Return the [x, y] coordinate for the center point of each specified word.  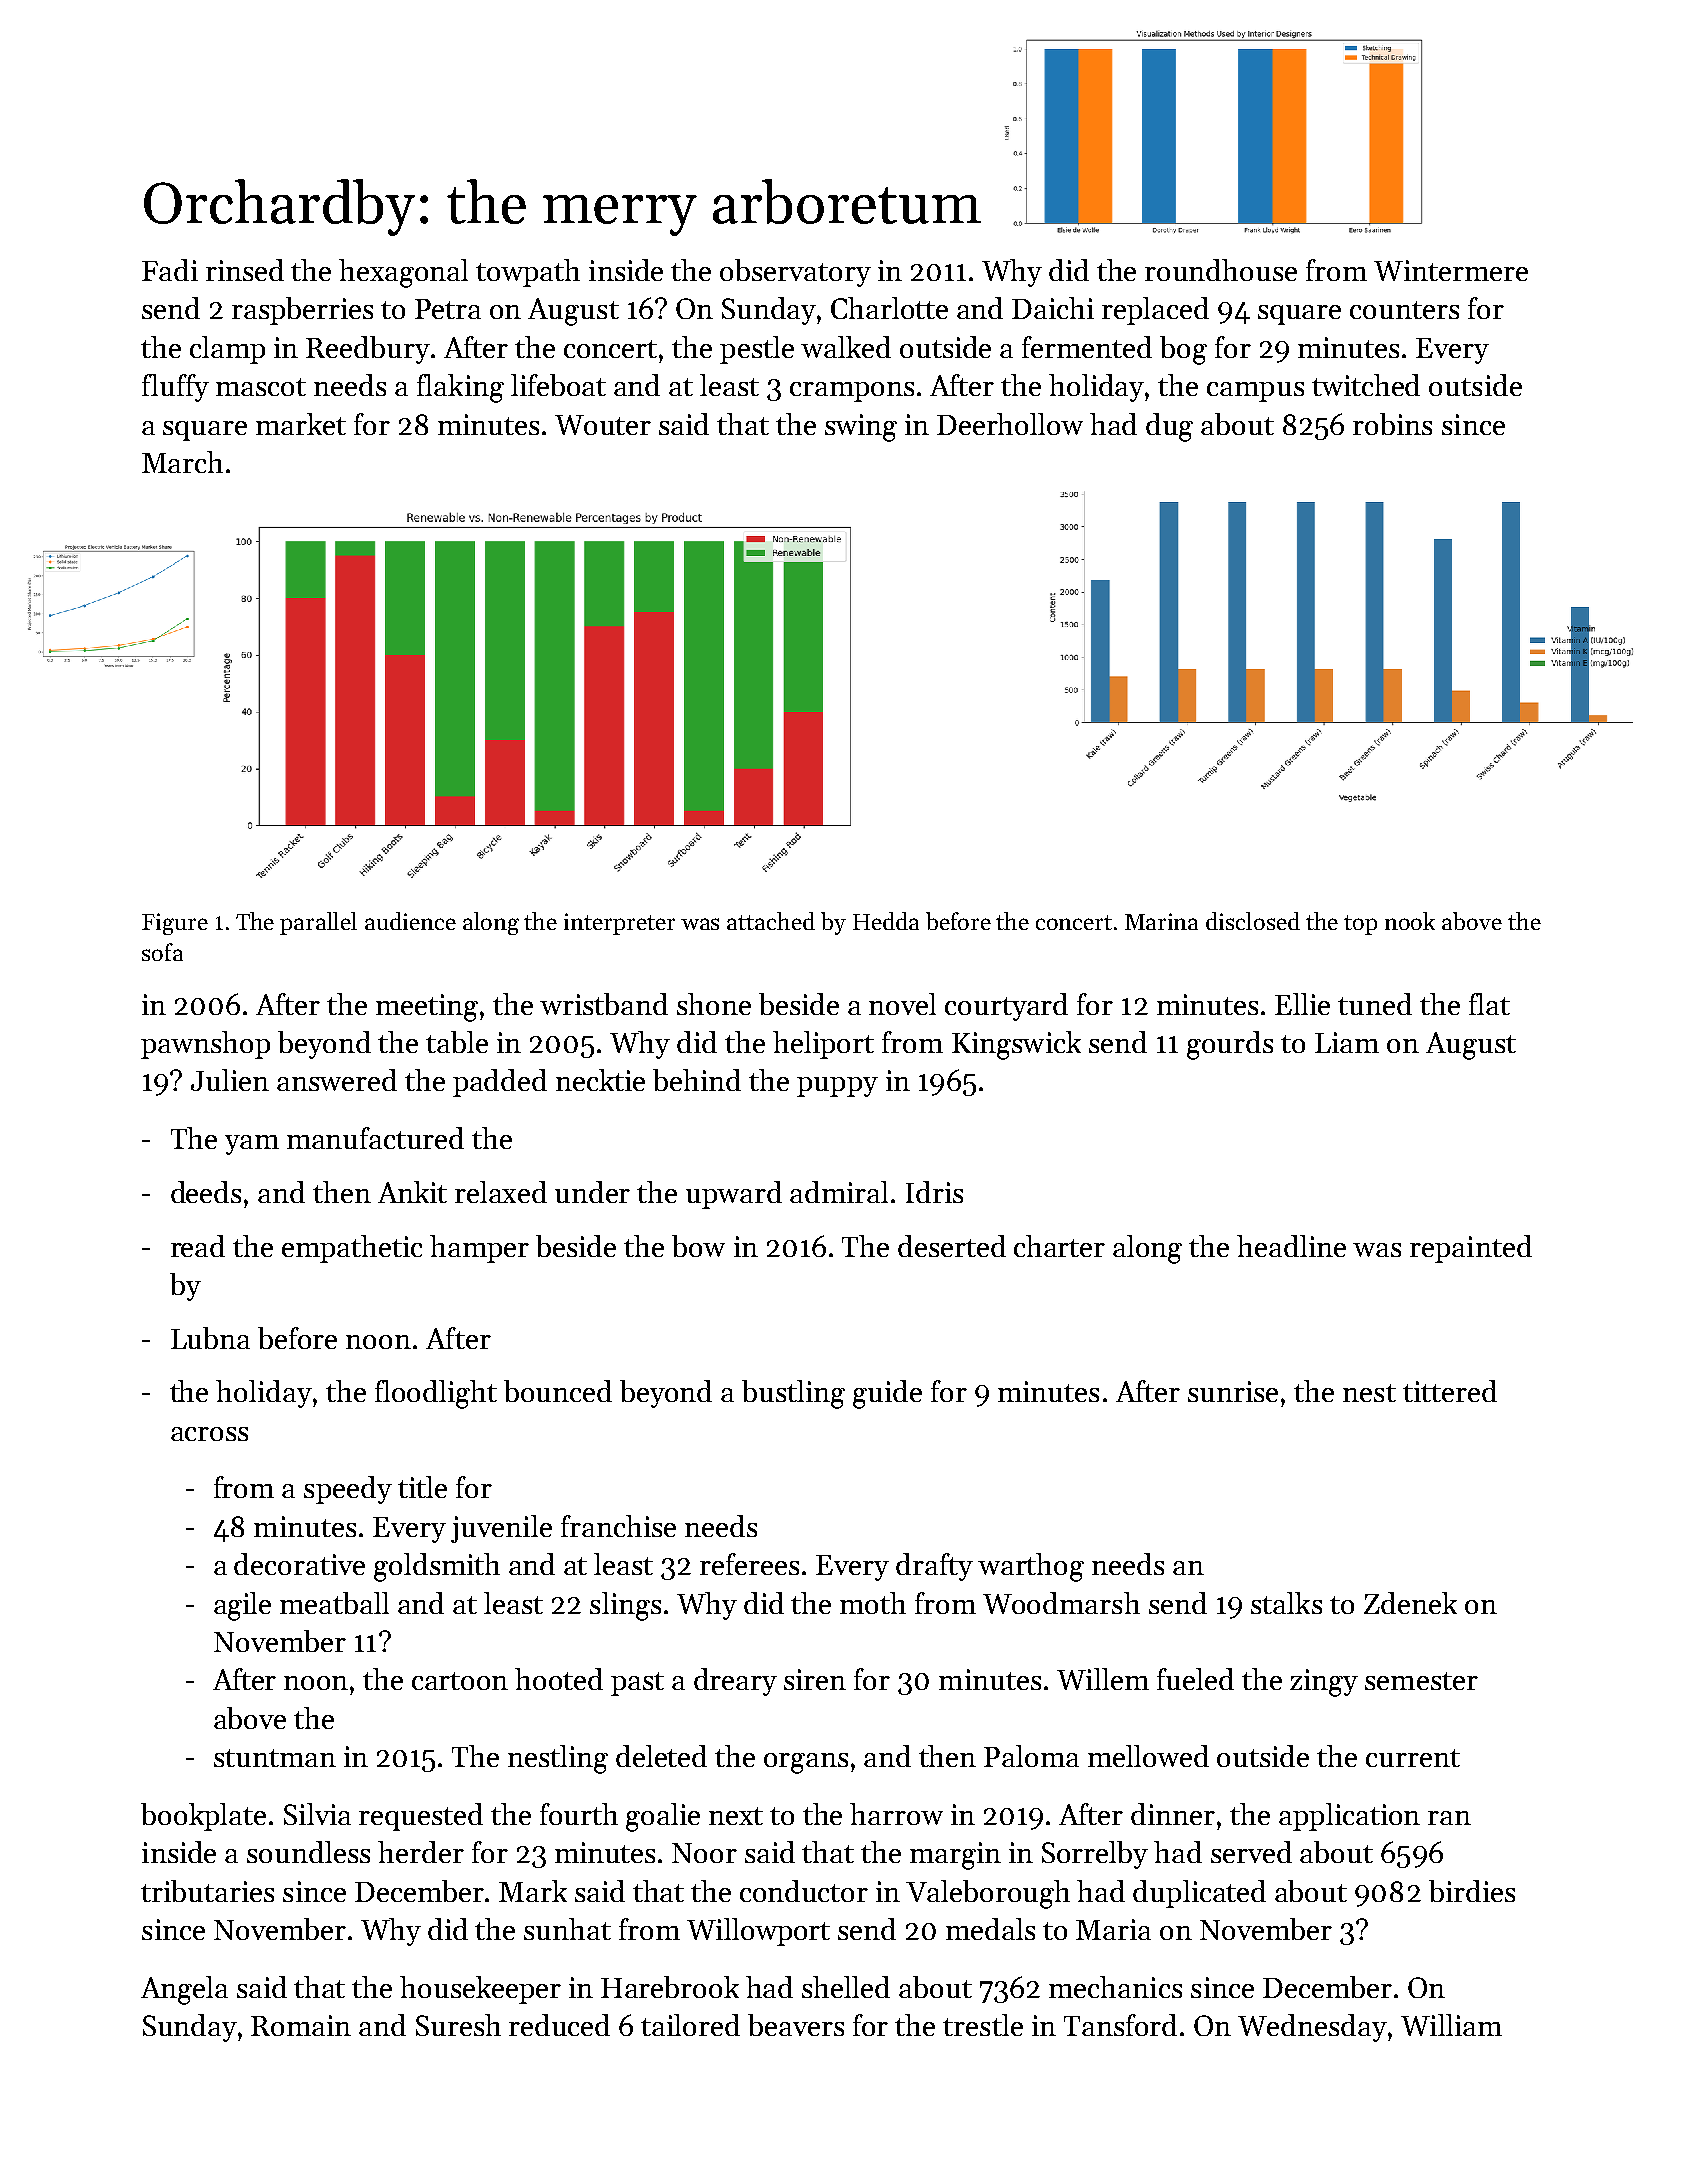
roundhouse [1221, 270]
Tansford [1120, 2025]
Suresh [458, 2025]
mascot [261, 387]
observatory [795, 273]
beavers [796, 2025]
